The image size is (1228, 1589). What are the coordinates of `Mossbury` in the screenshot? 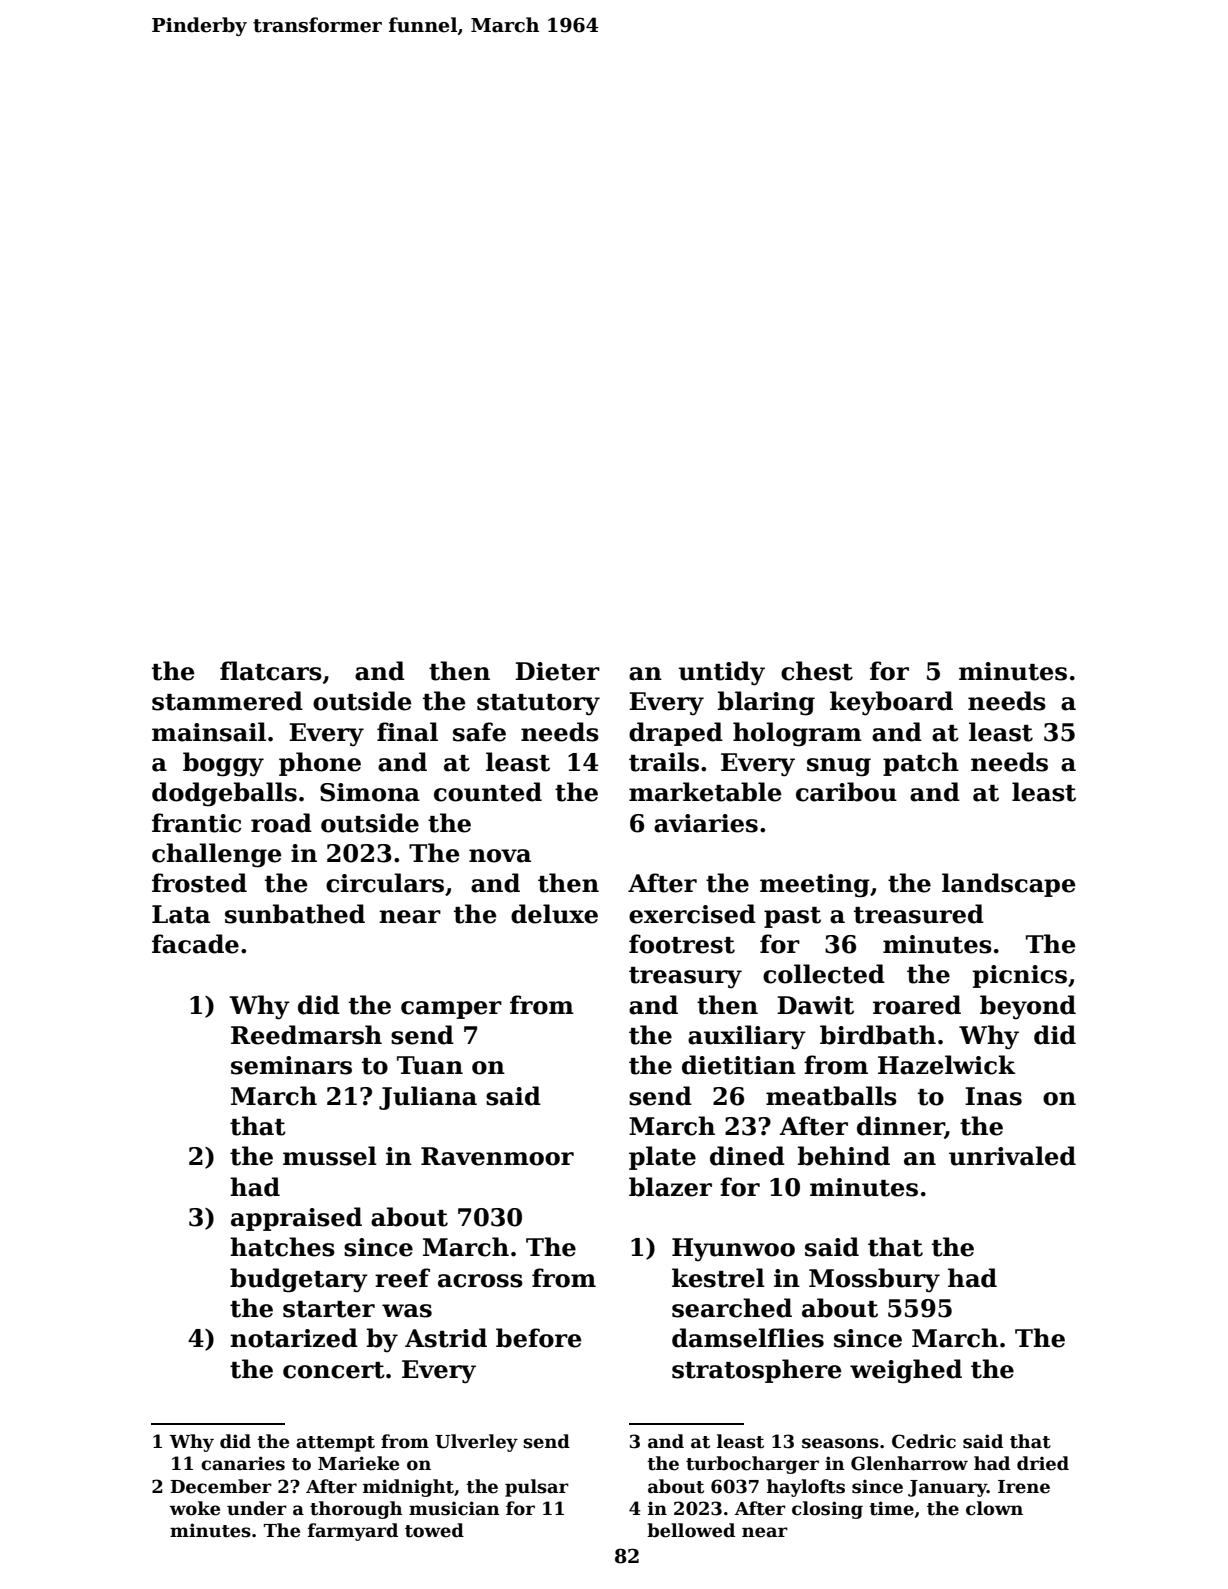 It's located at (874, 1280).
